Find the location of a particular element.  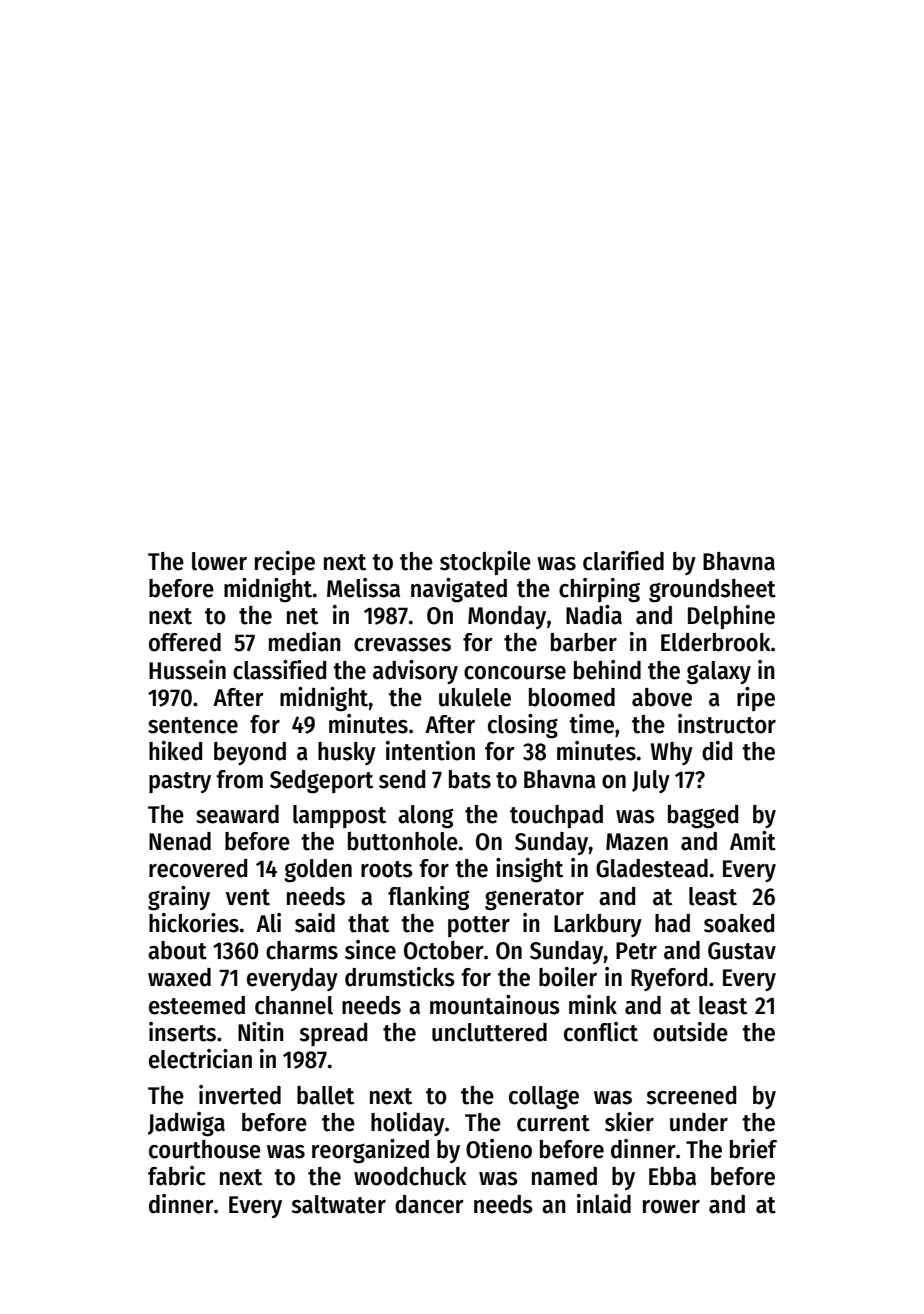

recipe is located at coordinates (285, 563).
